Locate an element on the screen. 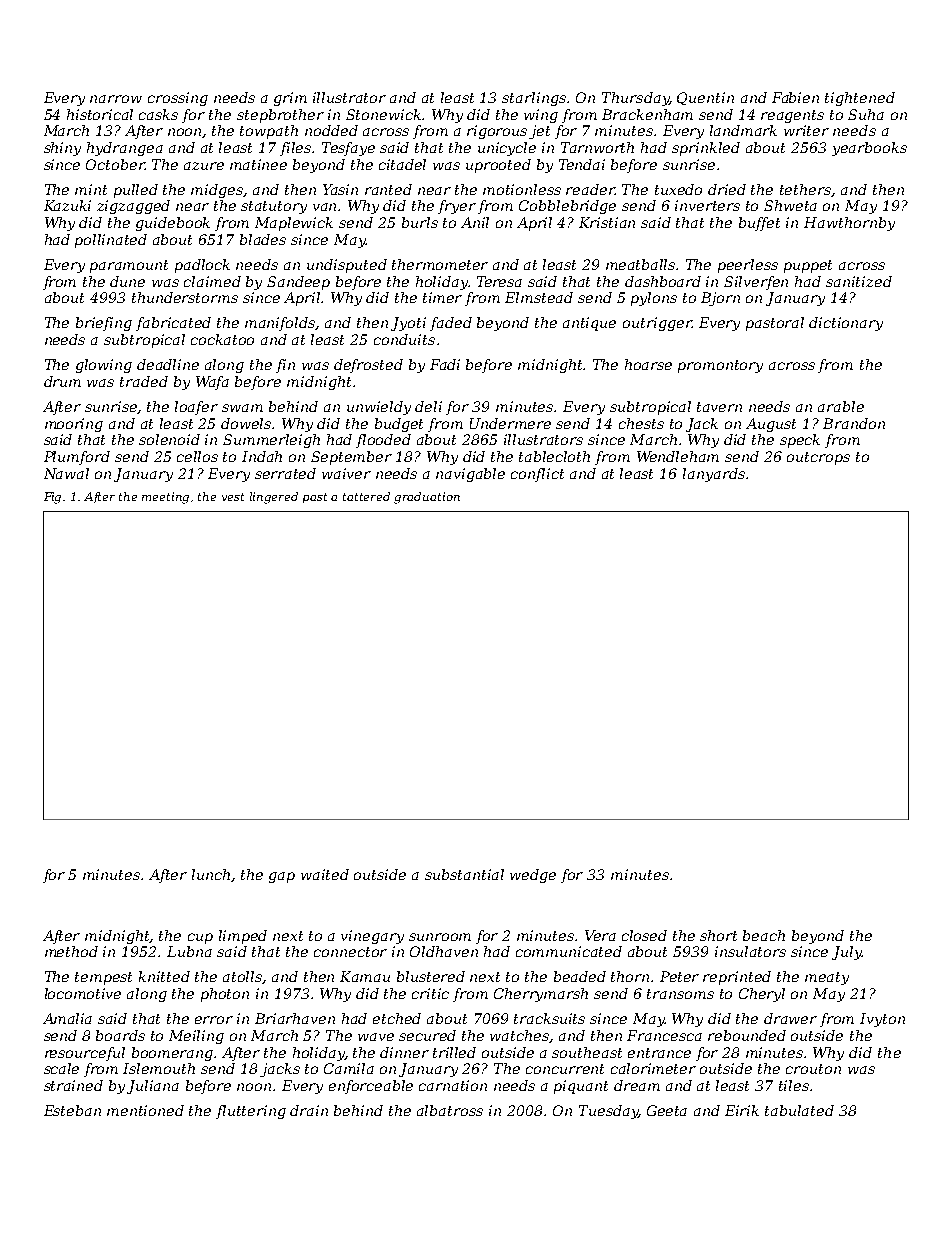 This screenshot has height=1233, width=952. lingered is located at coordinates (274, 498).
